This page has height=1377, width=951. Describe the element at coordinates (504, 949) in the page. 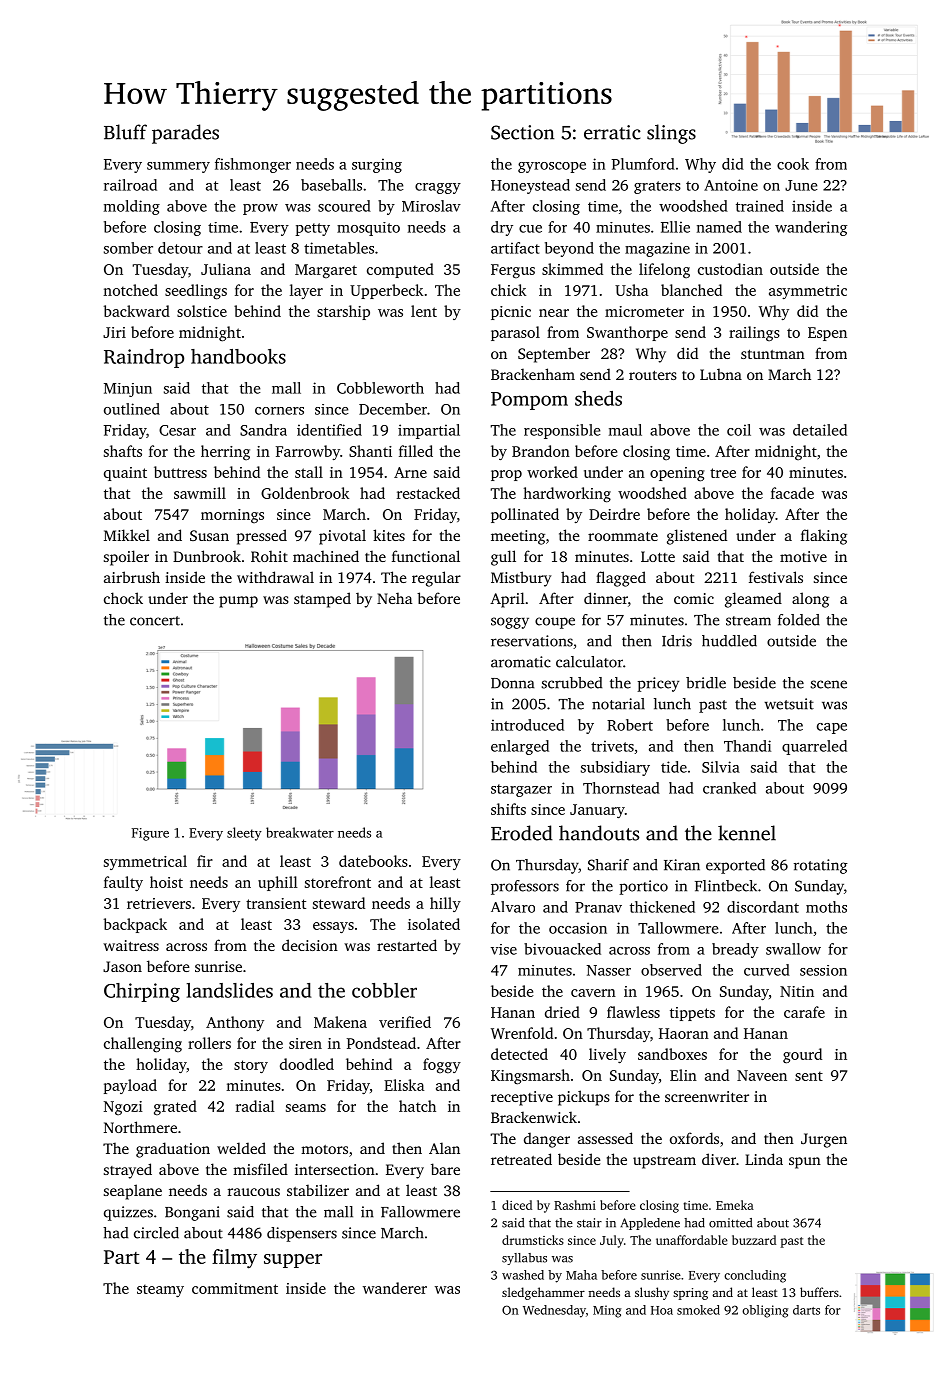

I see `vise` at that location.
